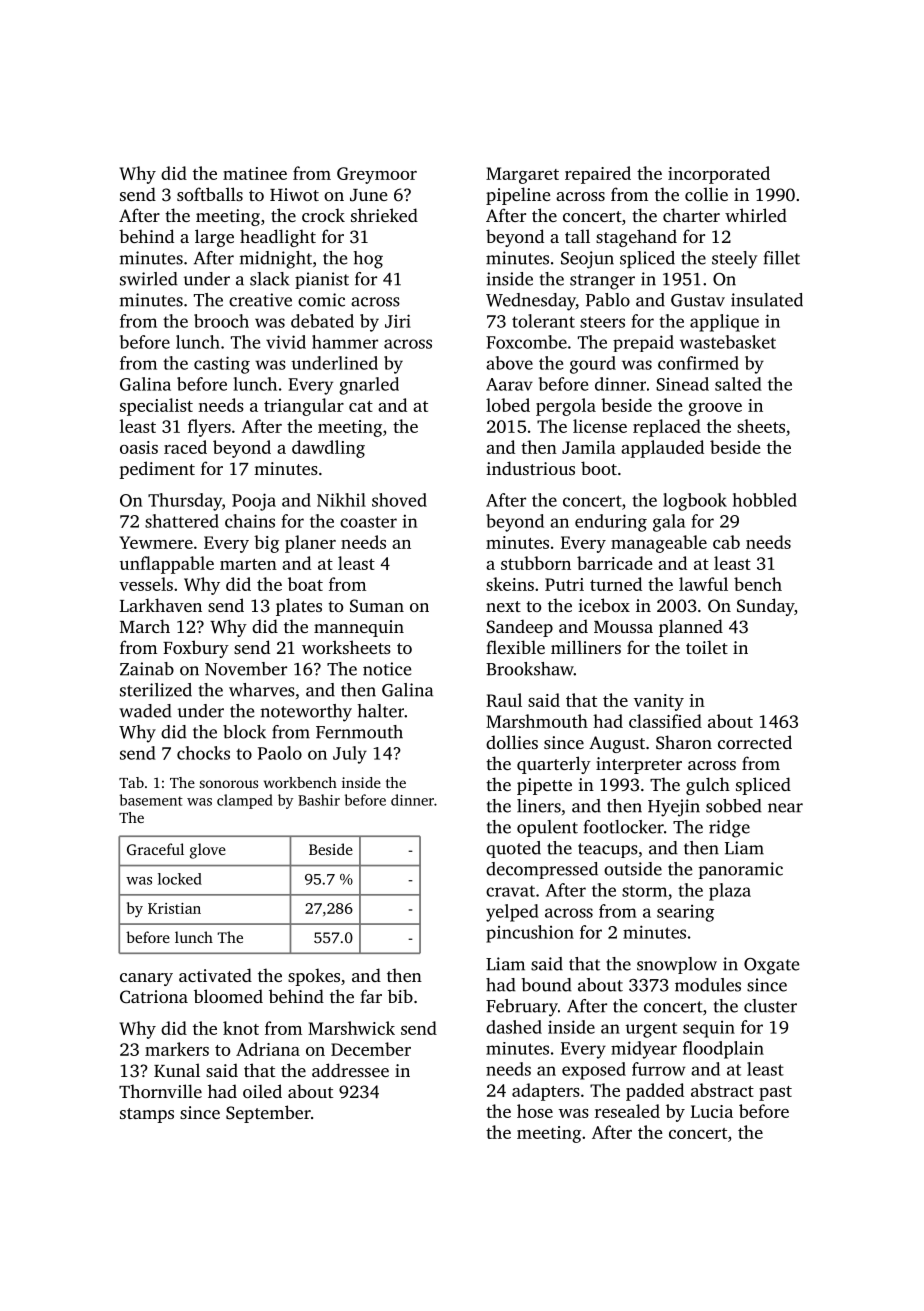  I want to click on bloomed, so click(228, 996).
